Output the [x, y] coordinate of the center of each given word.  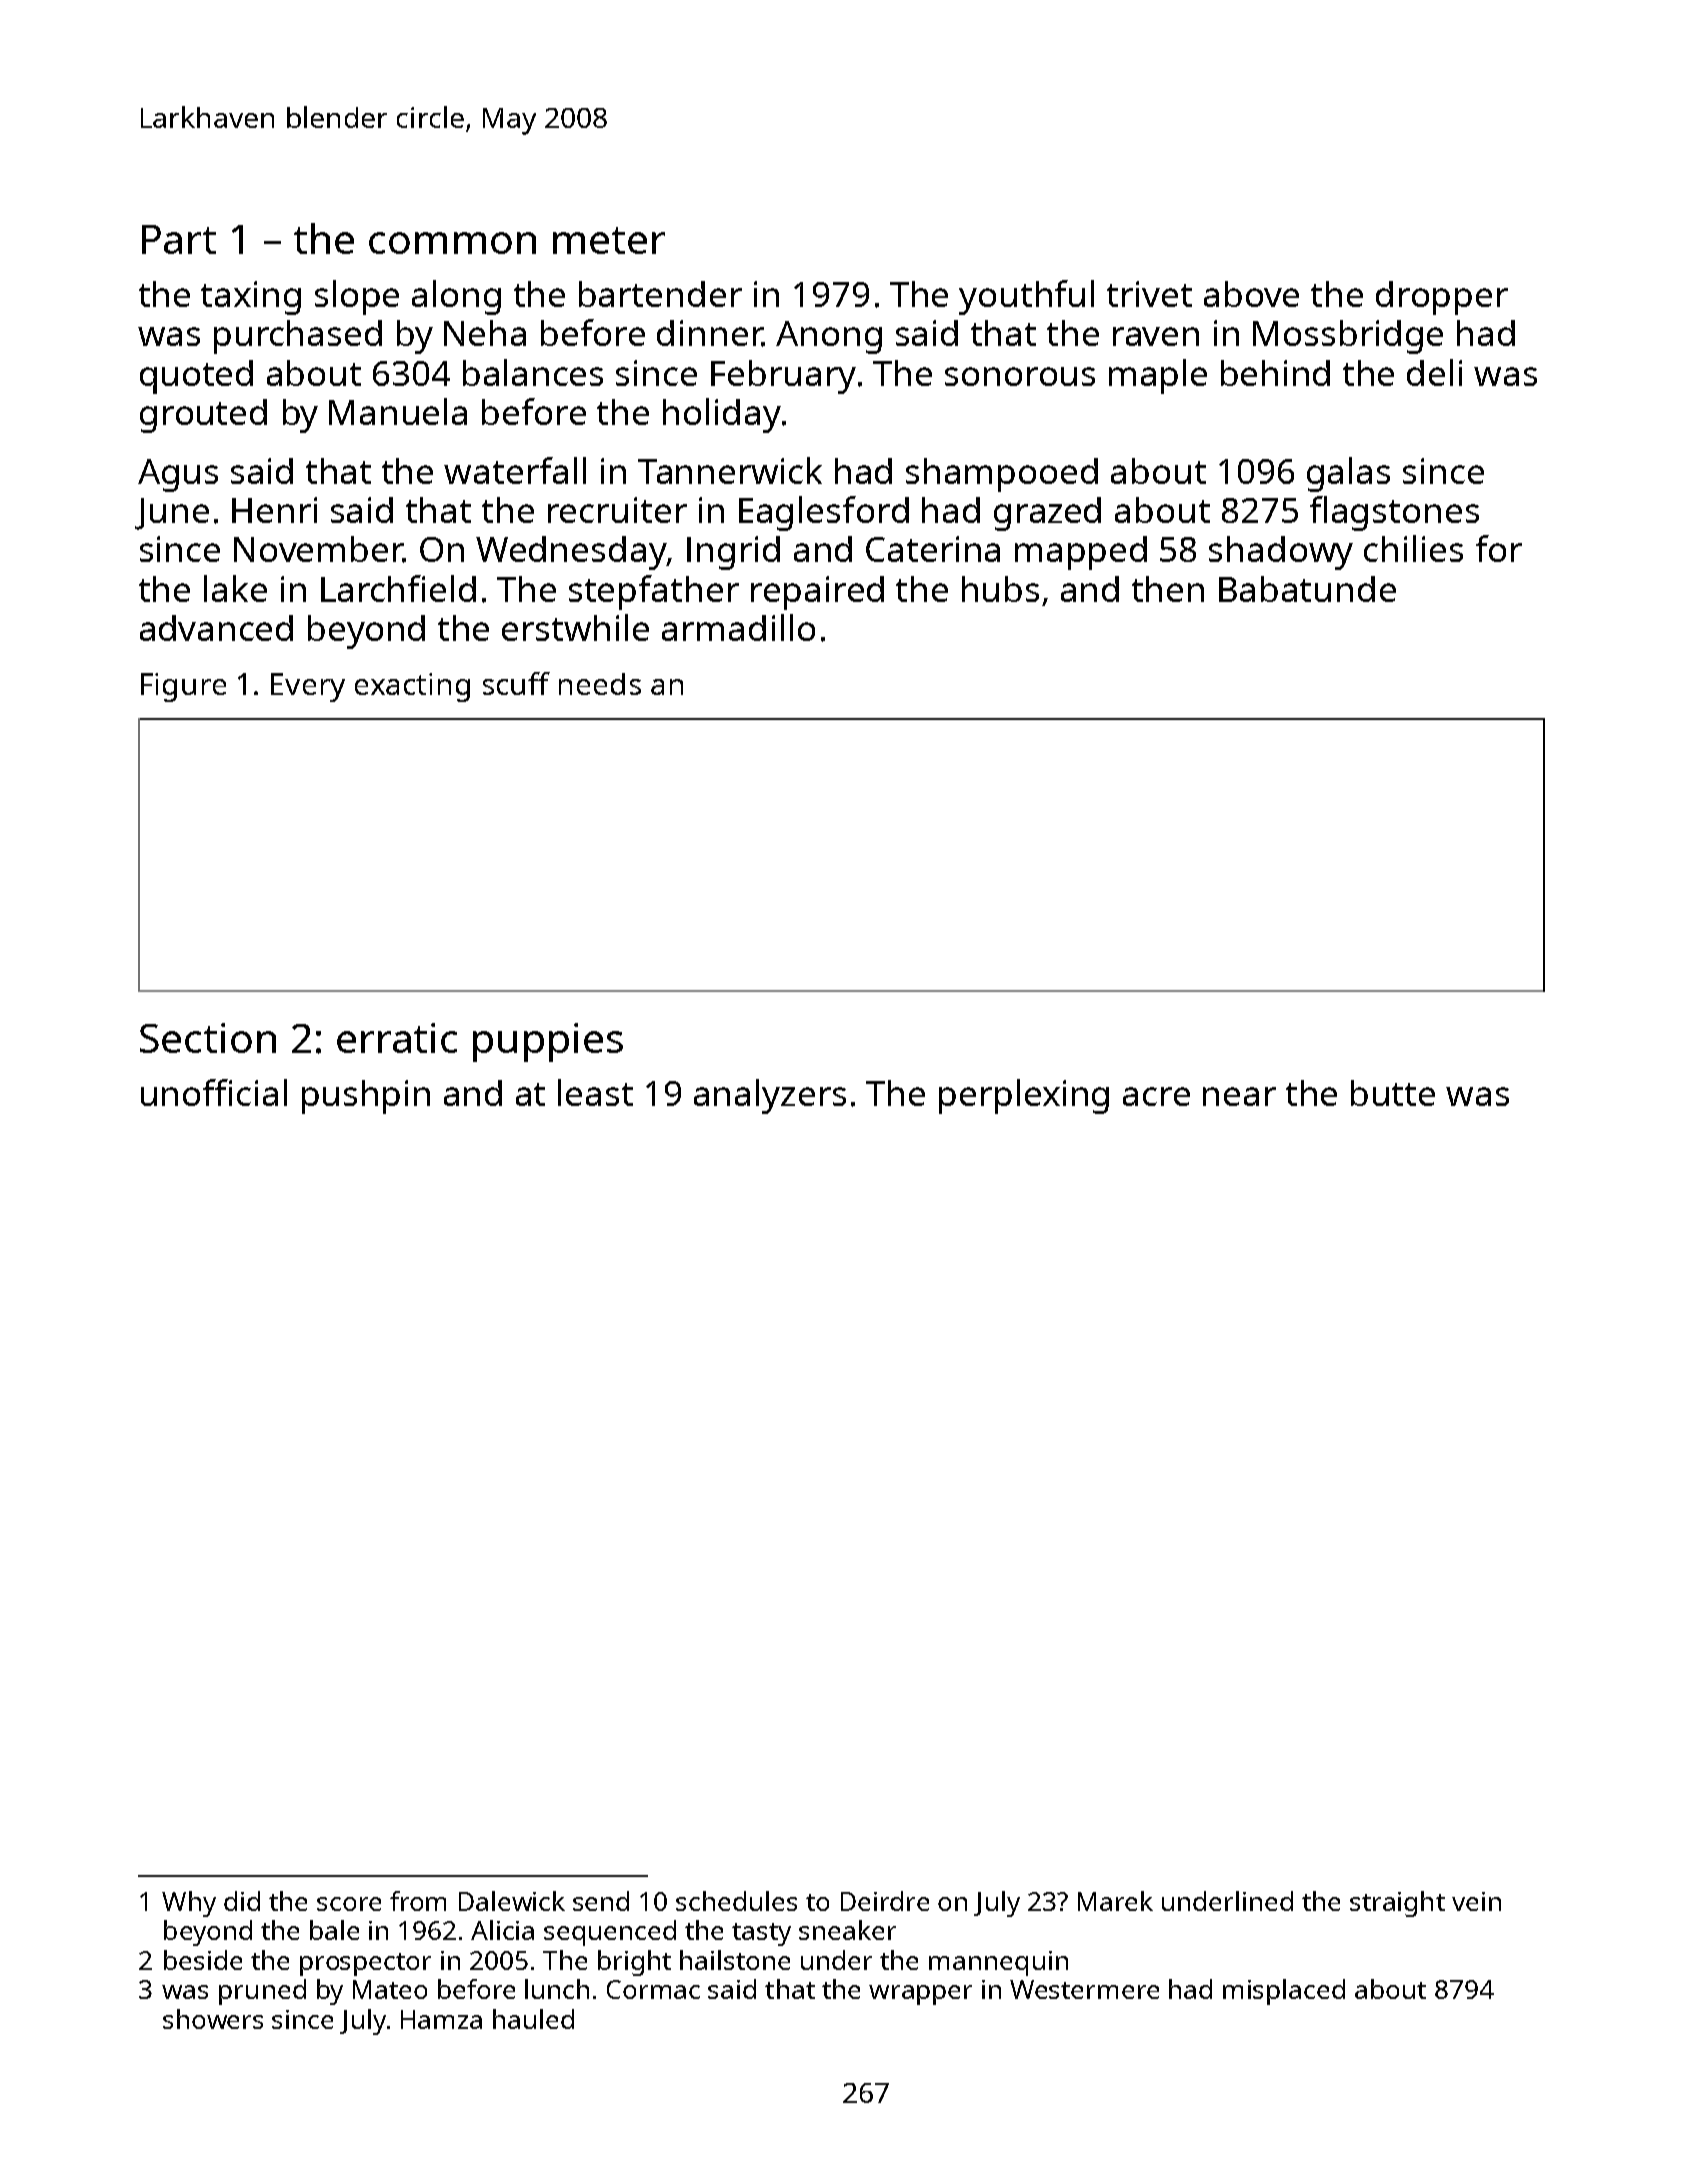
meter [609, 240]
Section [208, 1038]
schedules [736, 1901]
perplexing [1024, 1096]
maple [1158, 376]
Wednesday [571, 553]
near [1239, 1096]
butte [1393, 1093]
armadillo [738, 627]
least [595, 1092]
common [452, 243]
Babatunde [1307, 589]
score [349, 1904]
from [418, 1901]
